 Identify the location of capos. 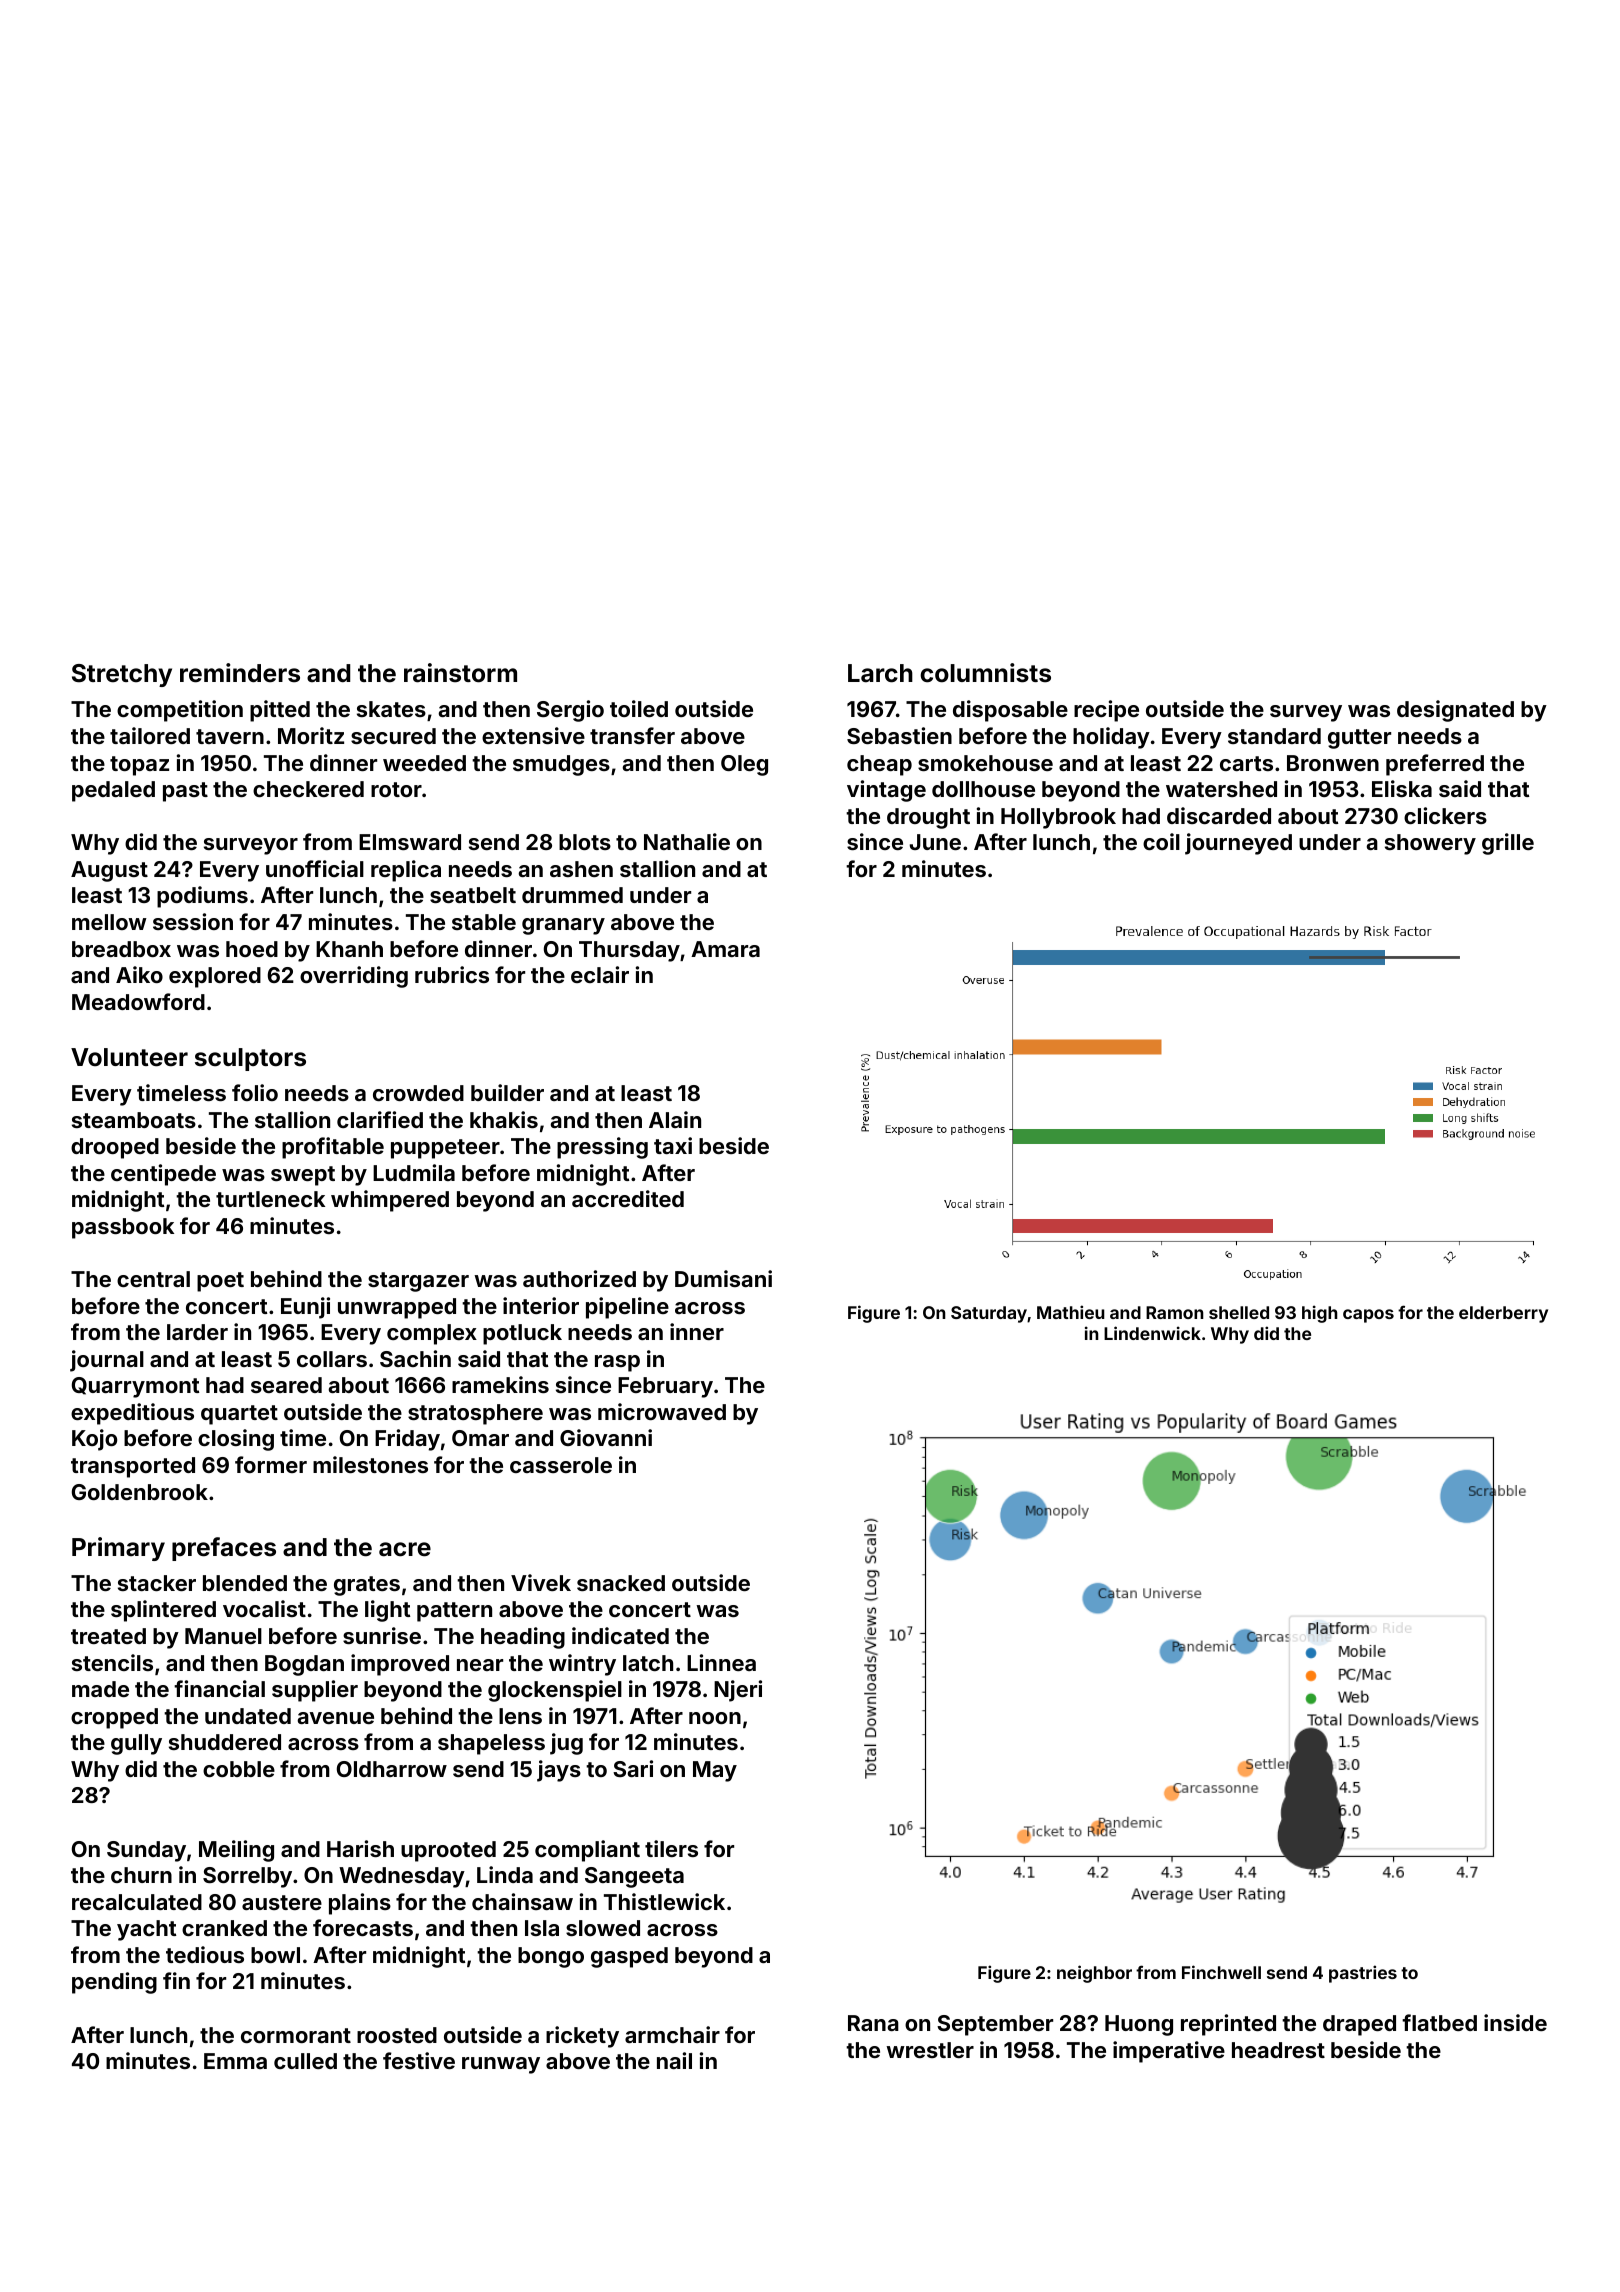
(1368, 1316).
